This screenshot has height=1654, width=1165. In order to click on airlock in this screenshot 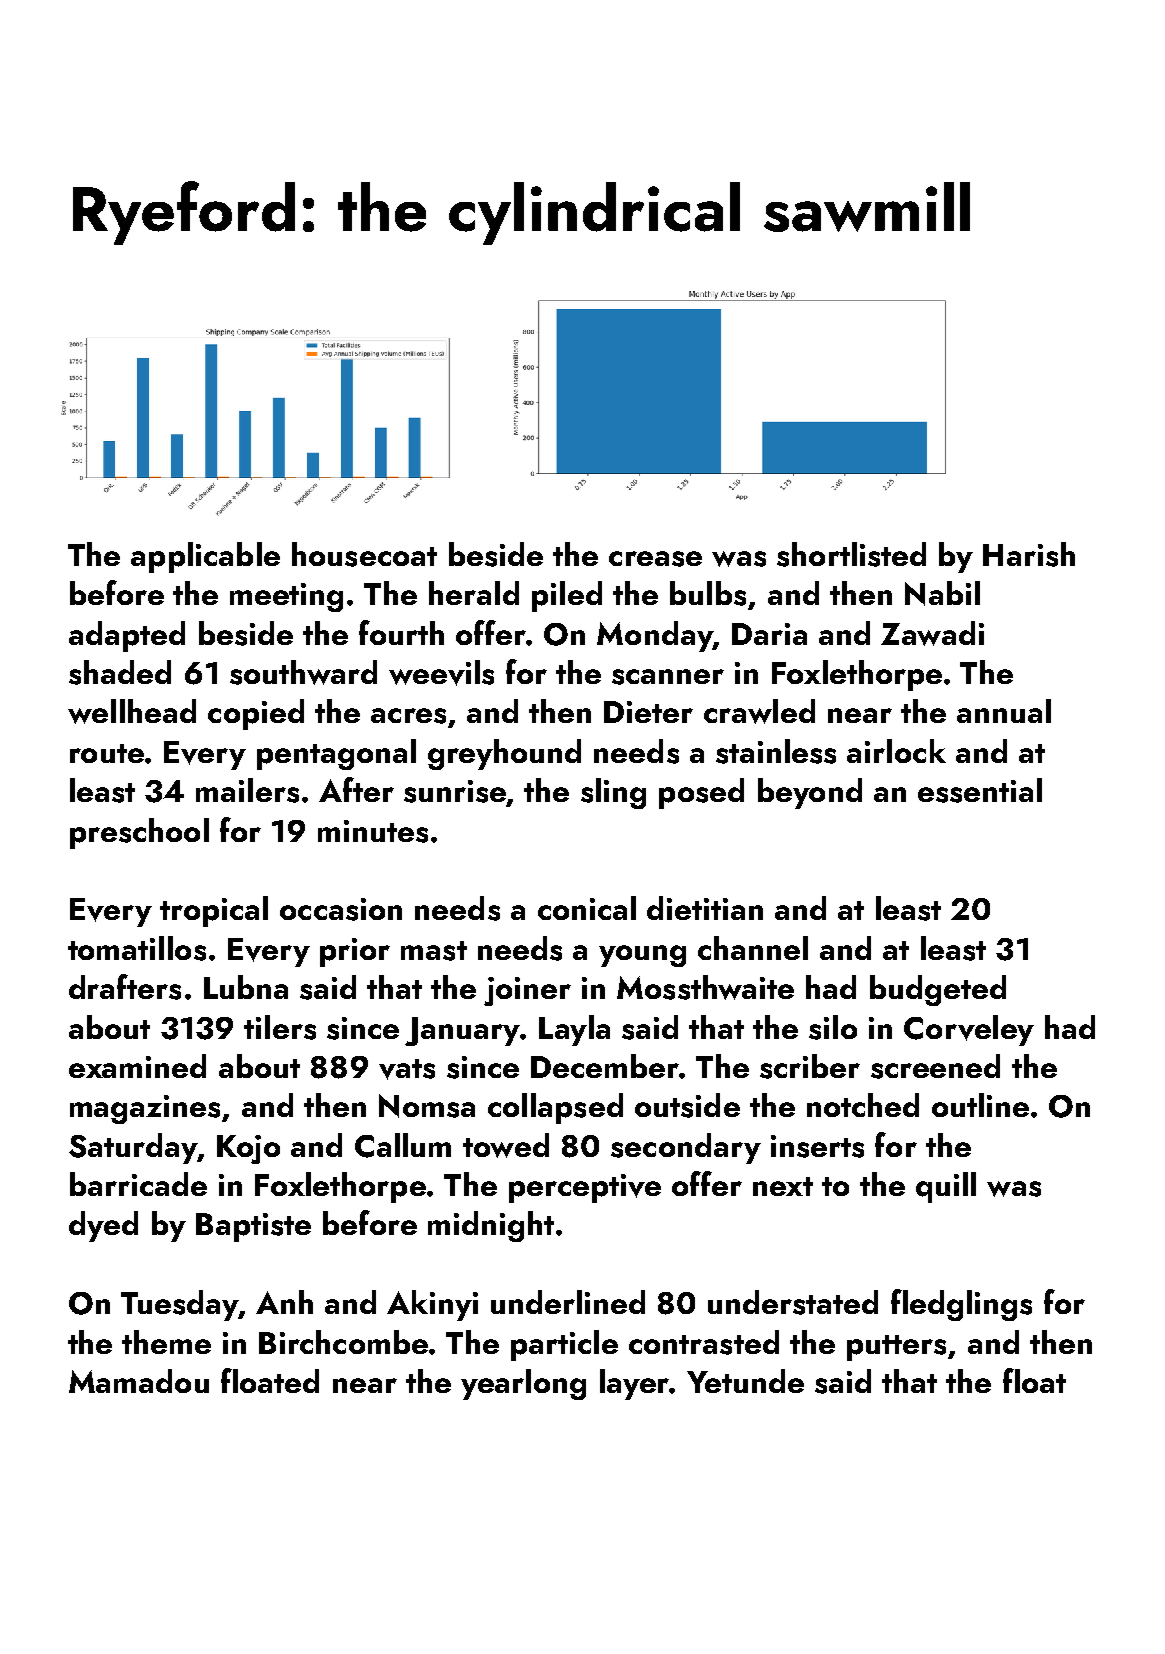, I will do `click(896, 751)`.
